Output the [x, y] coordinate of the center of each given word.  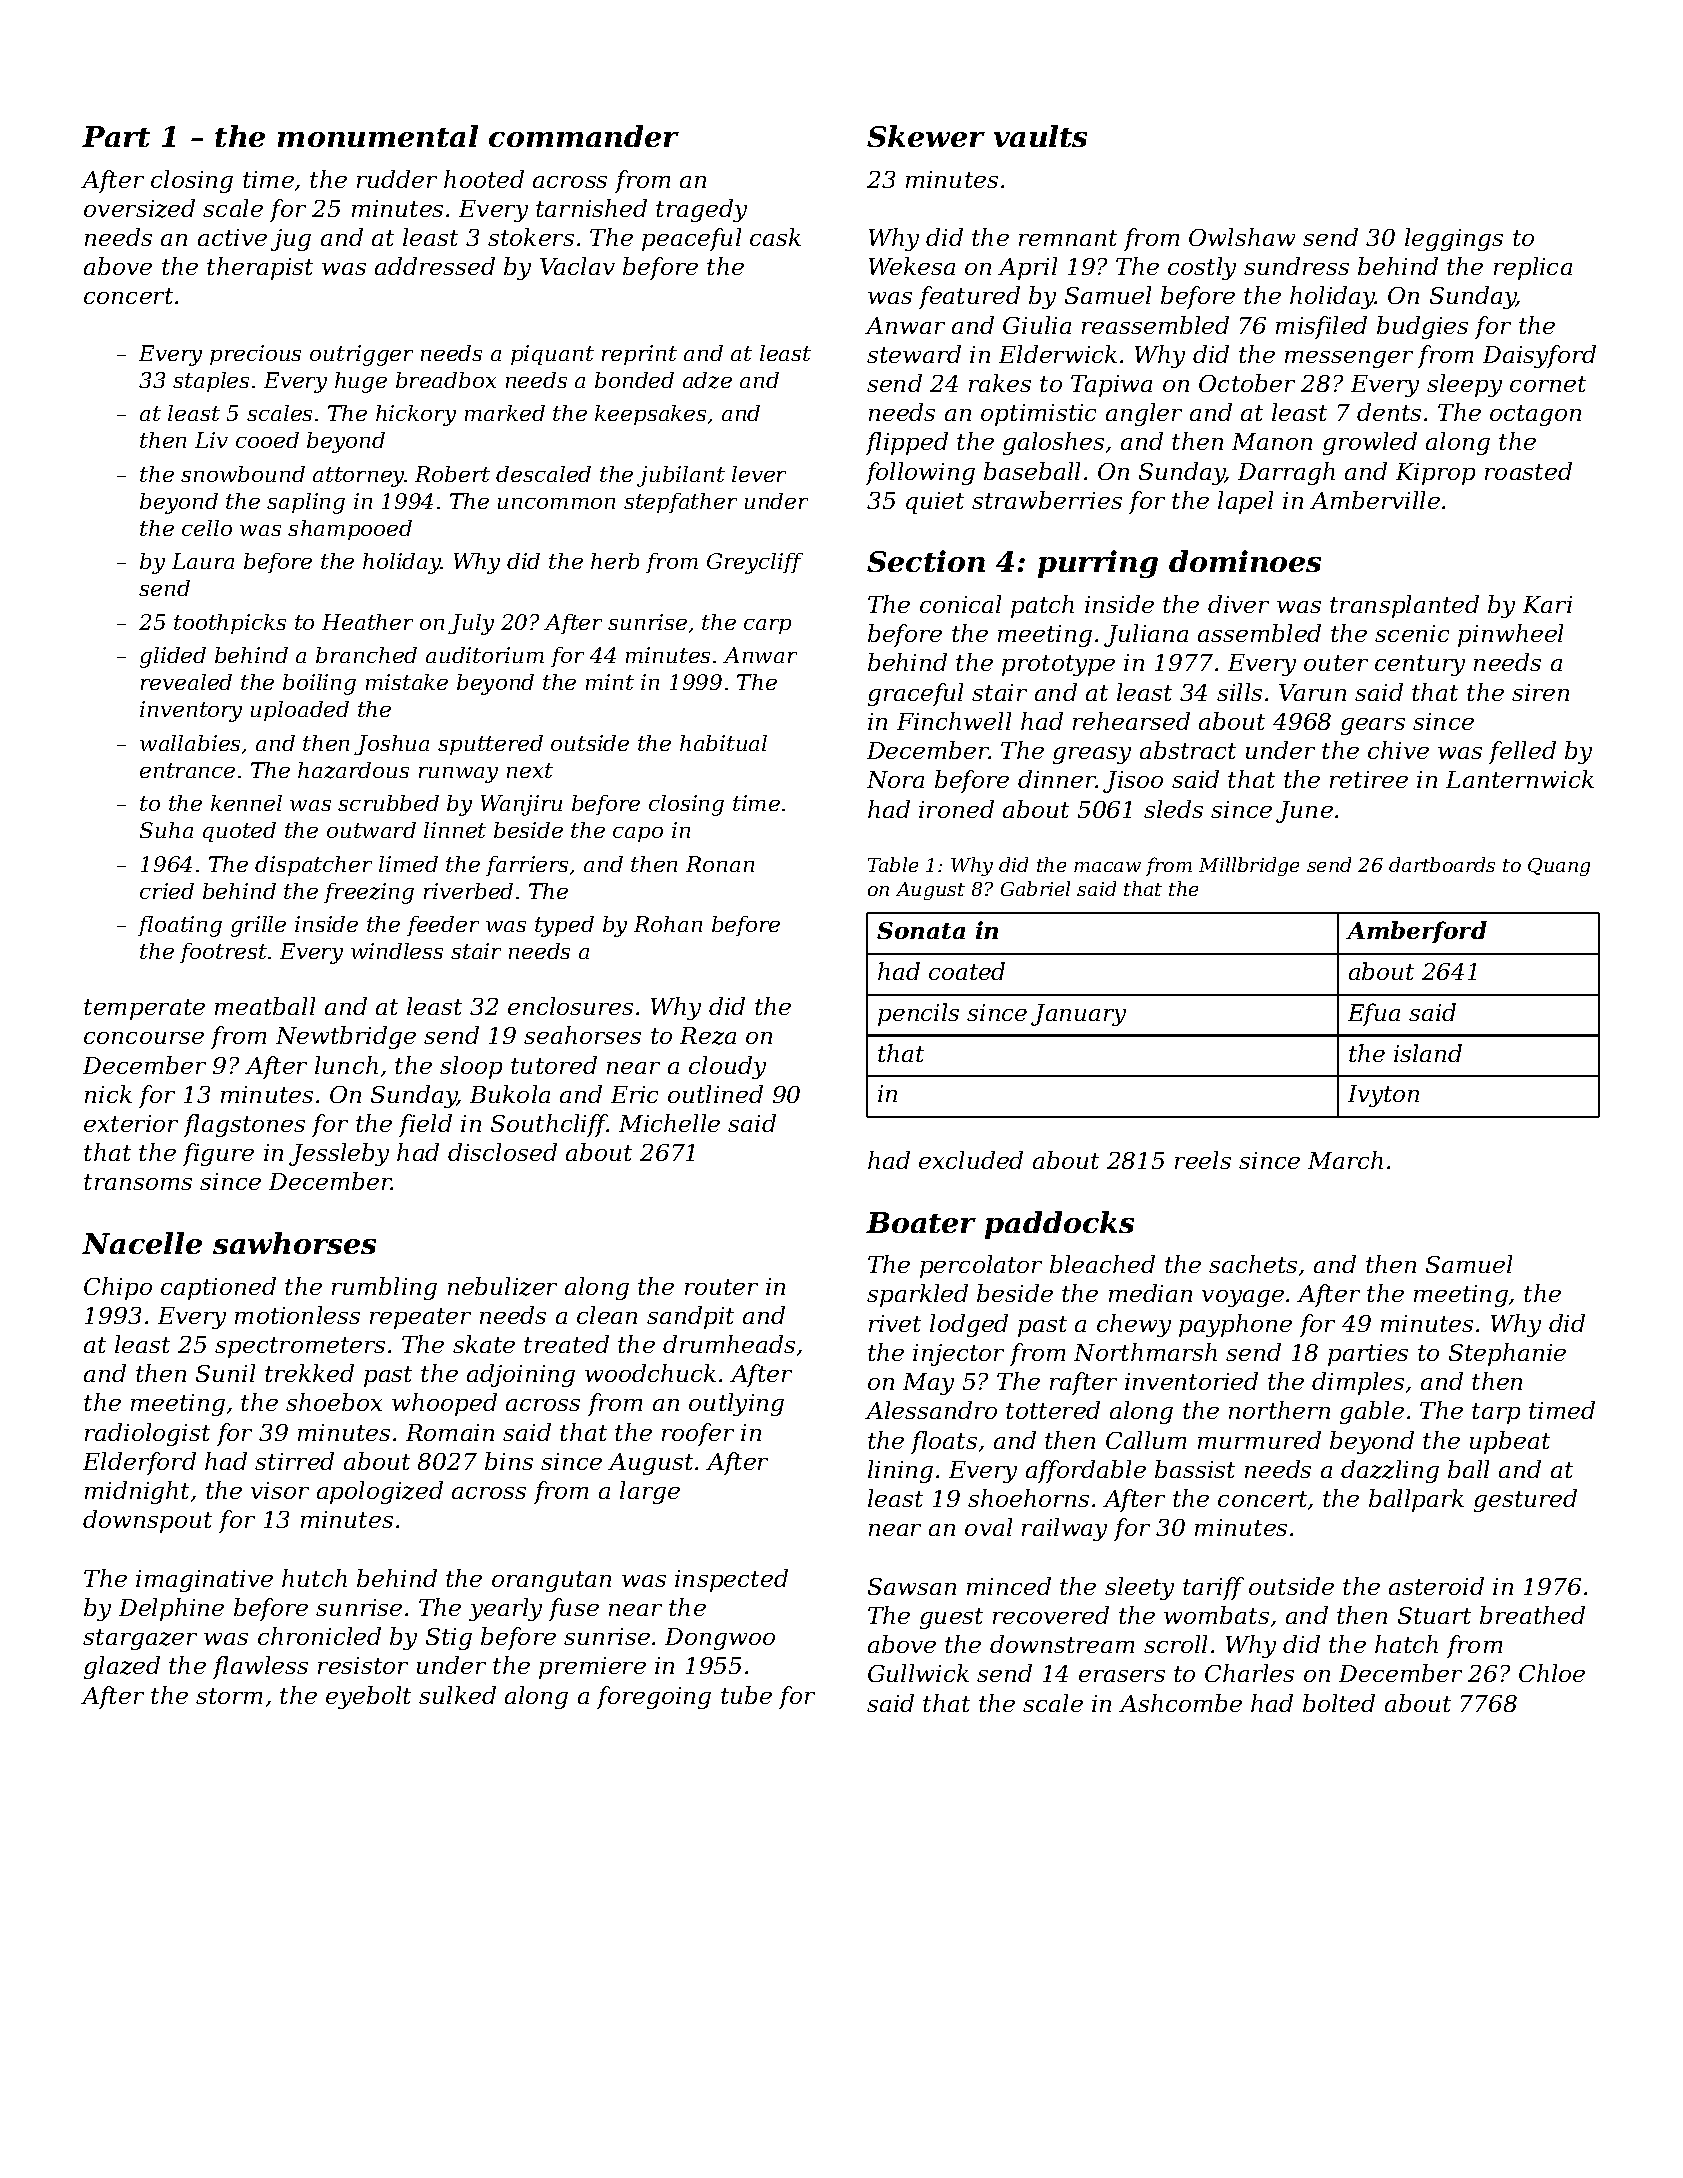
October [1247, 383]
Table [893, 864]
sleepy [1464, 385]
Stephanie [1507, 1354]
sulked [457, 1695]
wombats [1216, 1615]
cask [775, 237]
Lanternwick [1520, 779]
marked [505, 413]
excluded [971, 1160]
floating [180, 926]
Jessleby [339, 1154]
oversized [139, 208]
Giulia [1037, 325]
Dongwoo [720, 1639]
